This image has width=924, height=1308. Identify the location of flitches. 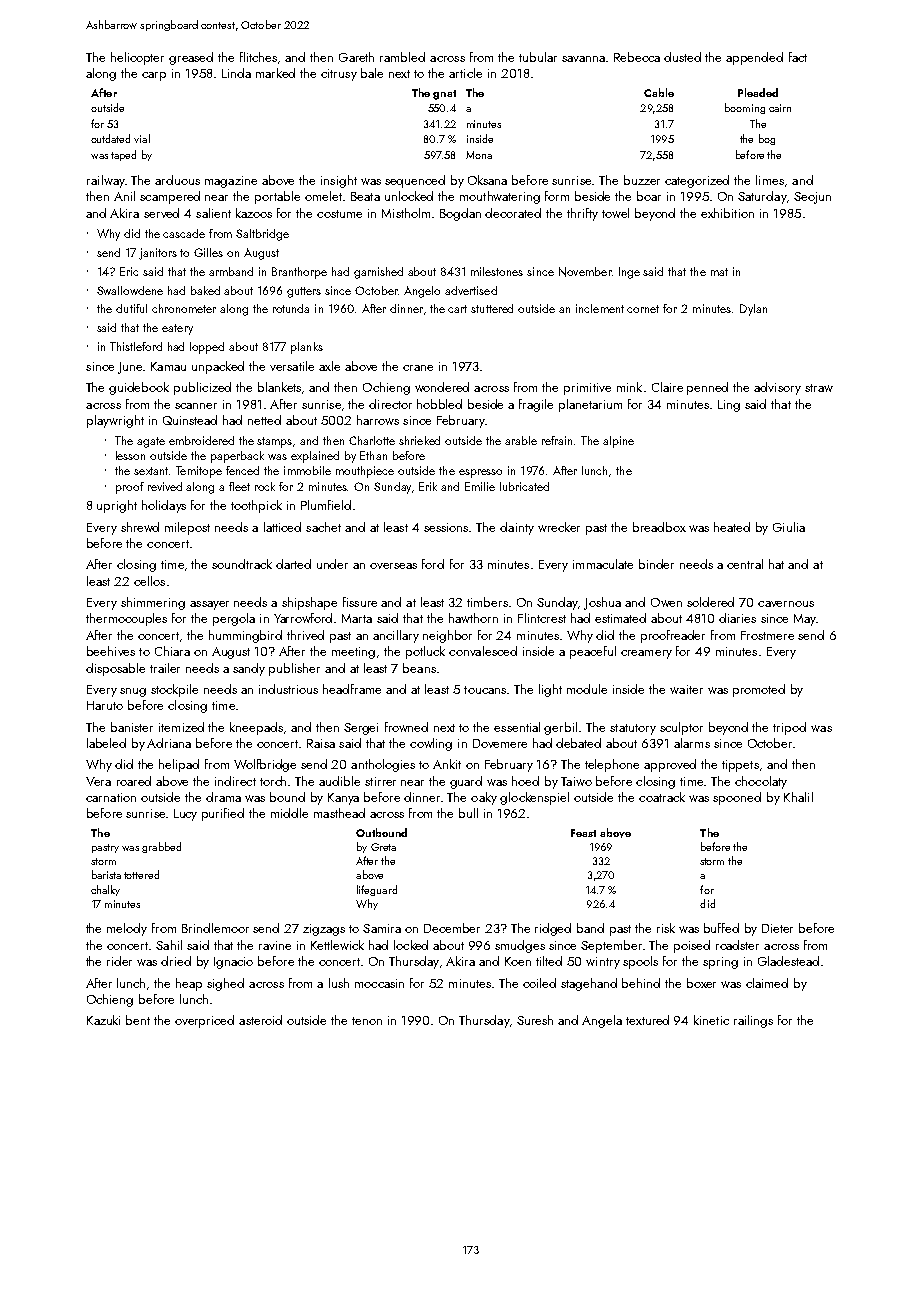
(258, 57).
